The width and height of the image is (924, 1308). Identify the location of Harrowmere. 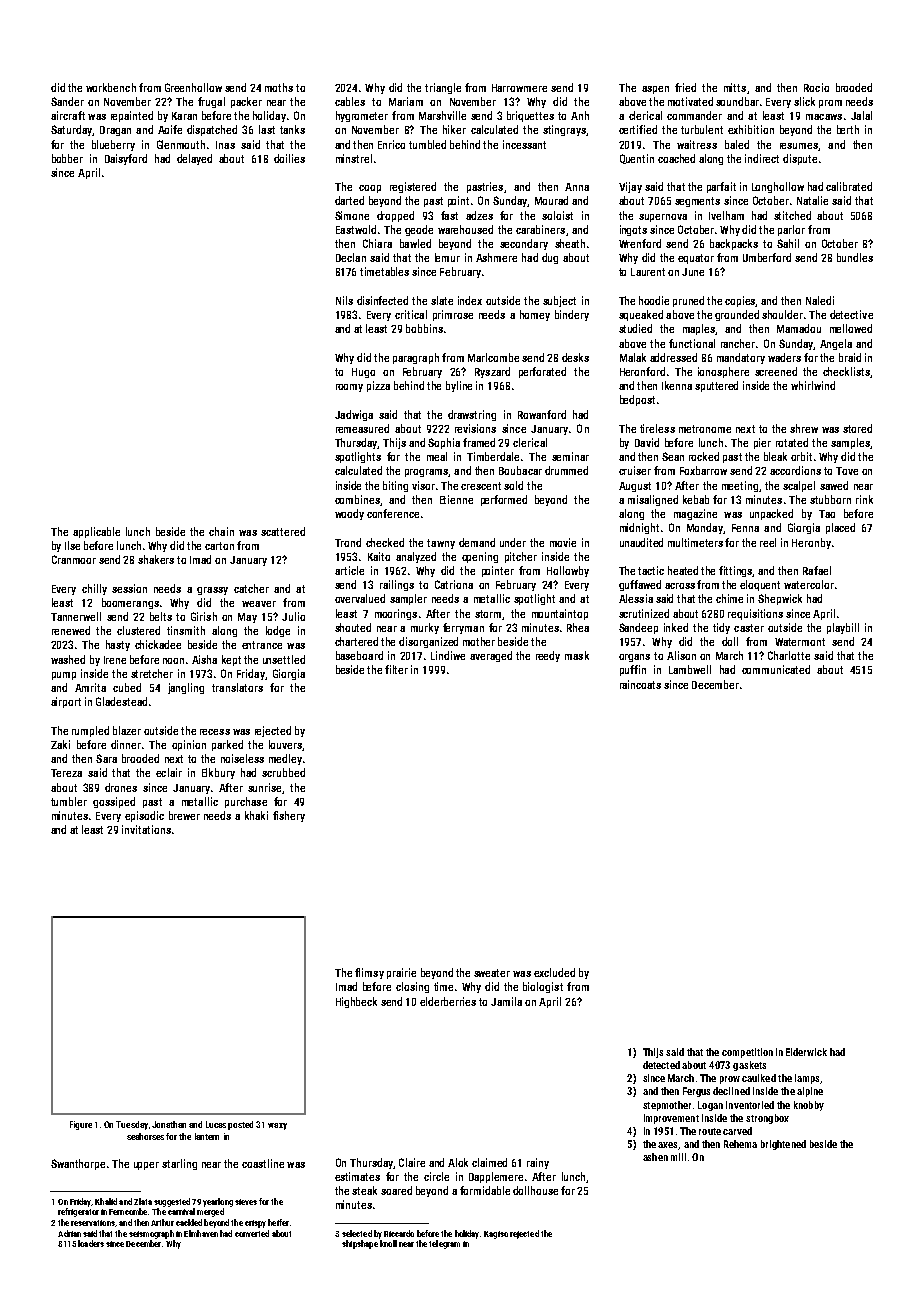
(519, 88).
